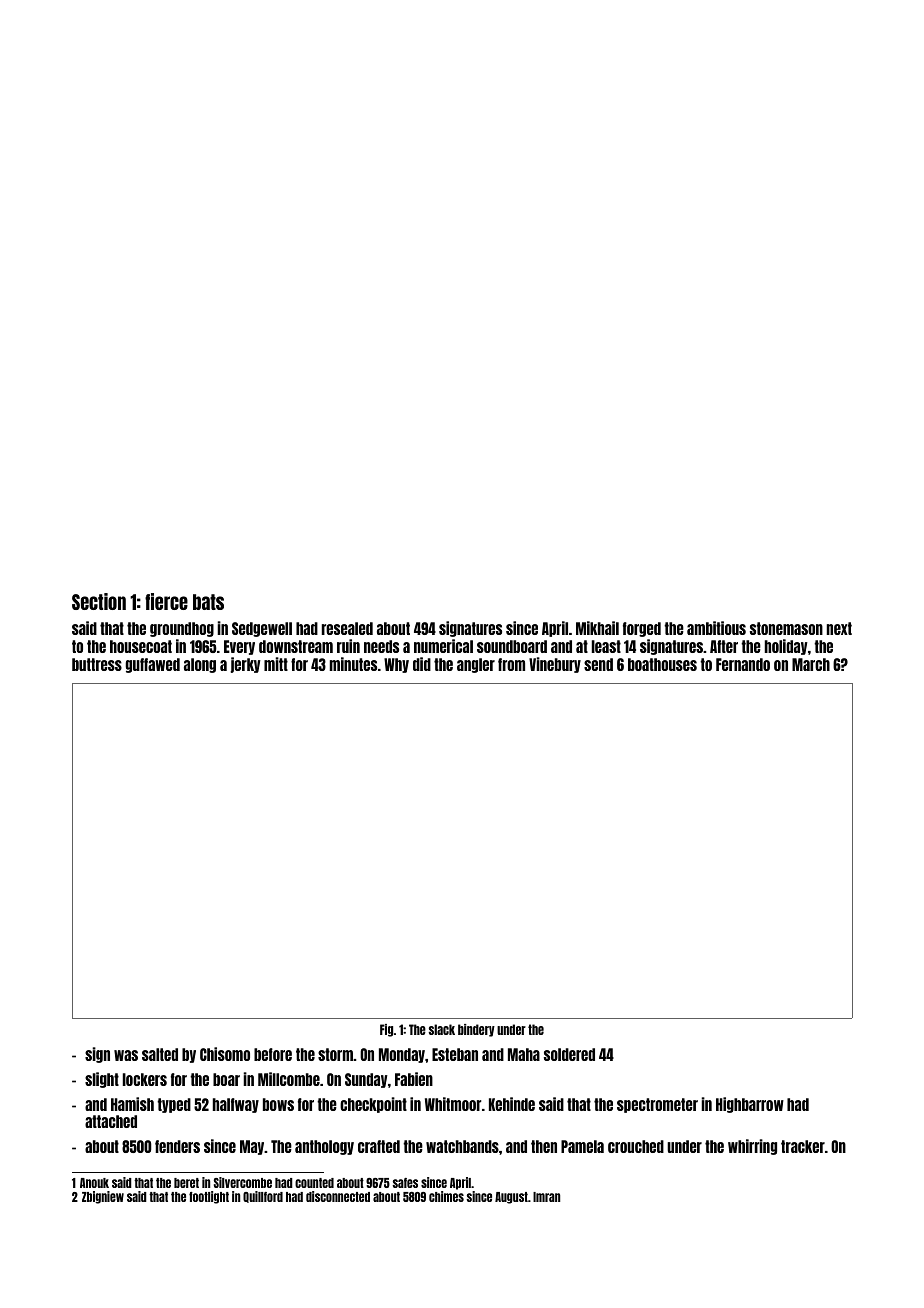  What do you see at coordinates (569, 1054) in the document?
I see `soldered` at bounding box center [569, 1054].
